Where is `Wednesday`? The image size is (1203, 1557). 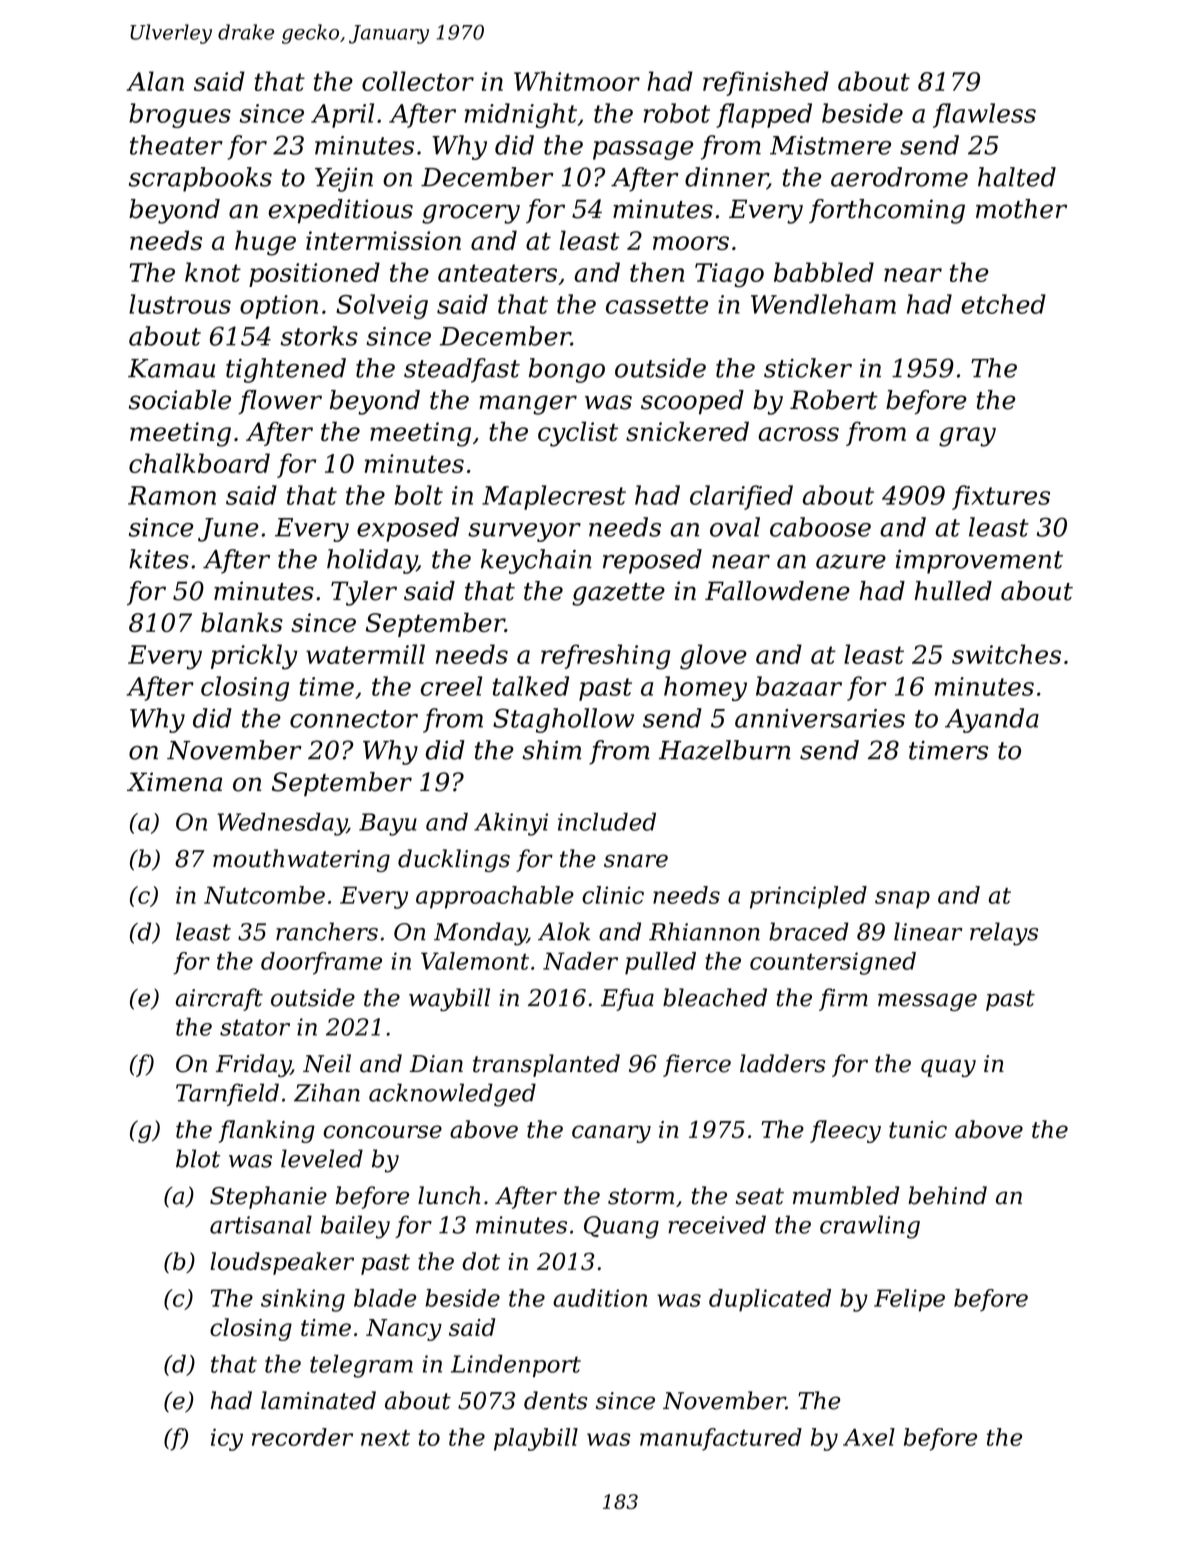 Wednesday is located at coordinates (282, 824).
